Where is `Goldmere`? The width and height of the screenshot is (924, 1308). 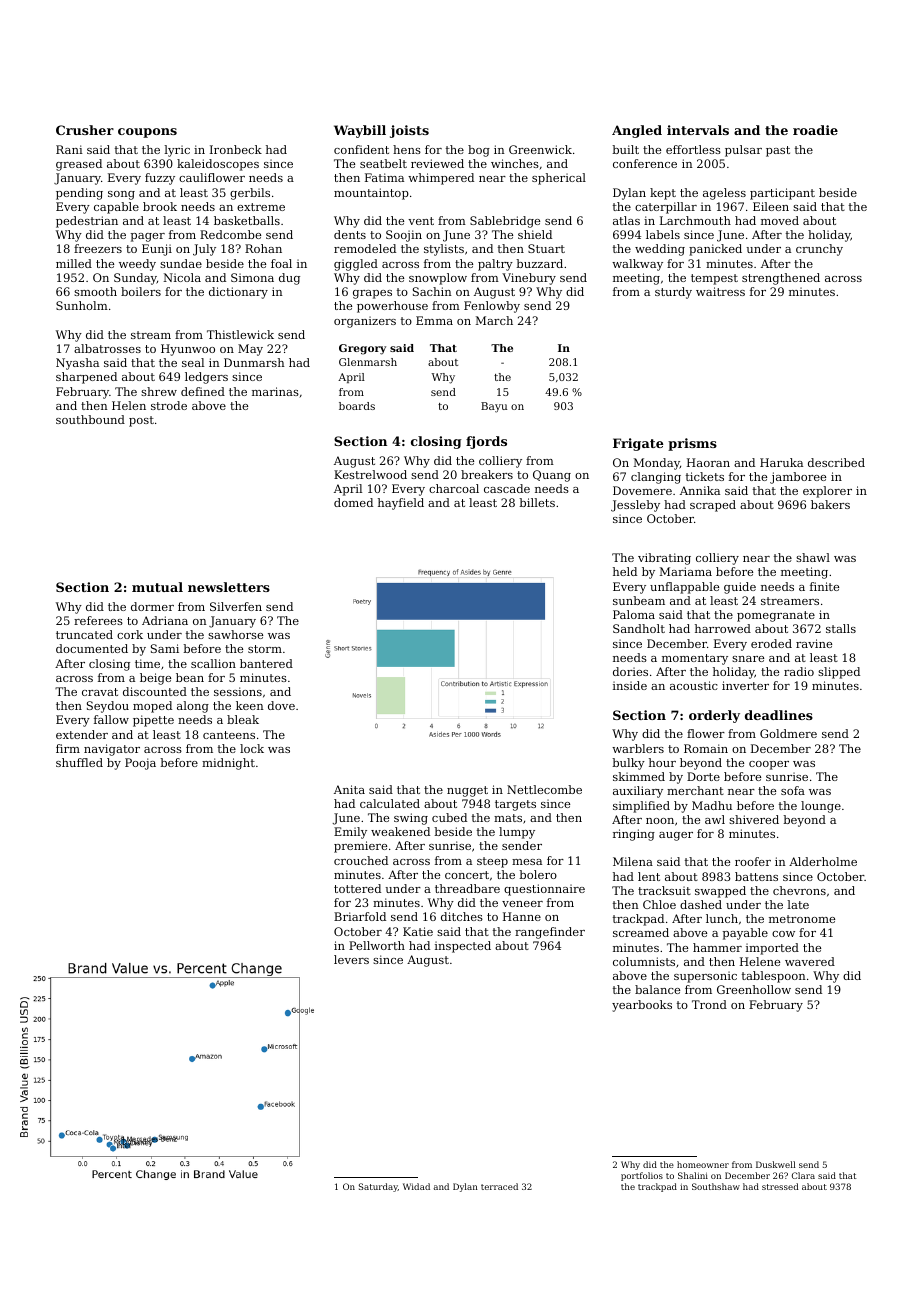 Goldmere is located at coordinates (788, 733).
